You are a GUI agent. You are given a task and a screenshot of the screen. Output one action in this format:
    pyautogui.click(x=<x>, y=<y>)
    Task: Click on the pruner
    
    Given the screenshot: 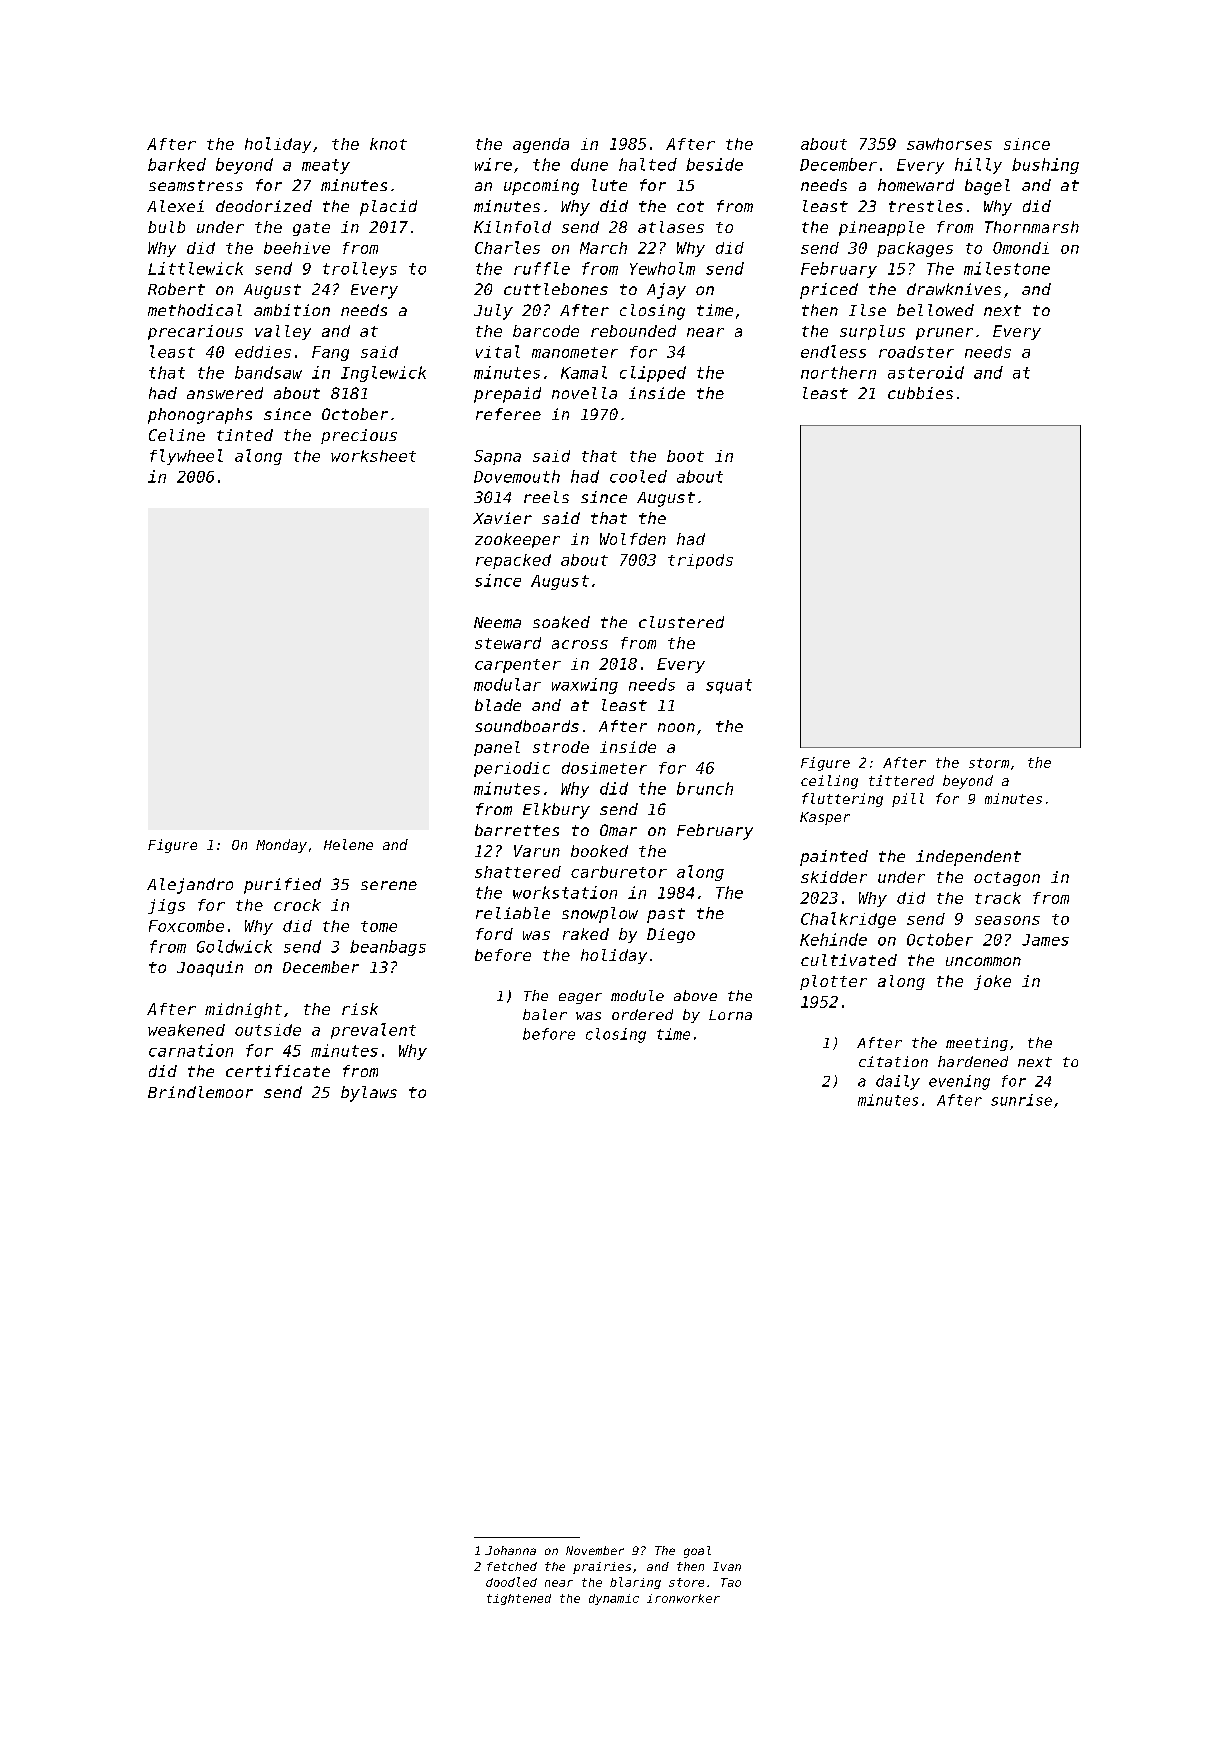 What is the action you would take?
    pyautogui.click(x=944, y=334)
